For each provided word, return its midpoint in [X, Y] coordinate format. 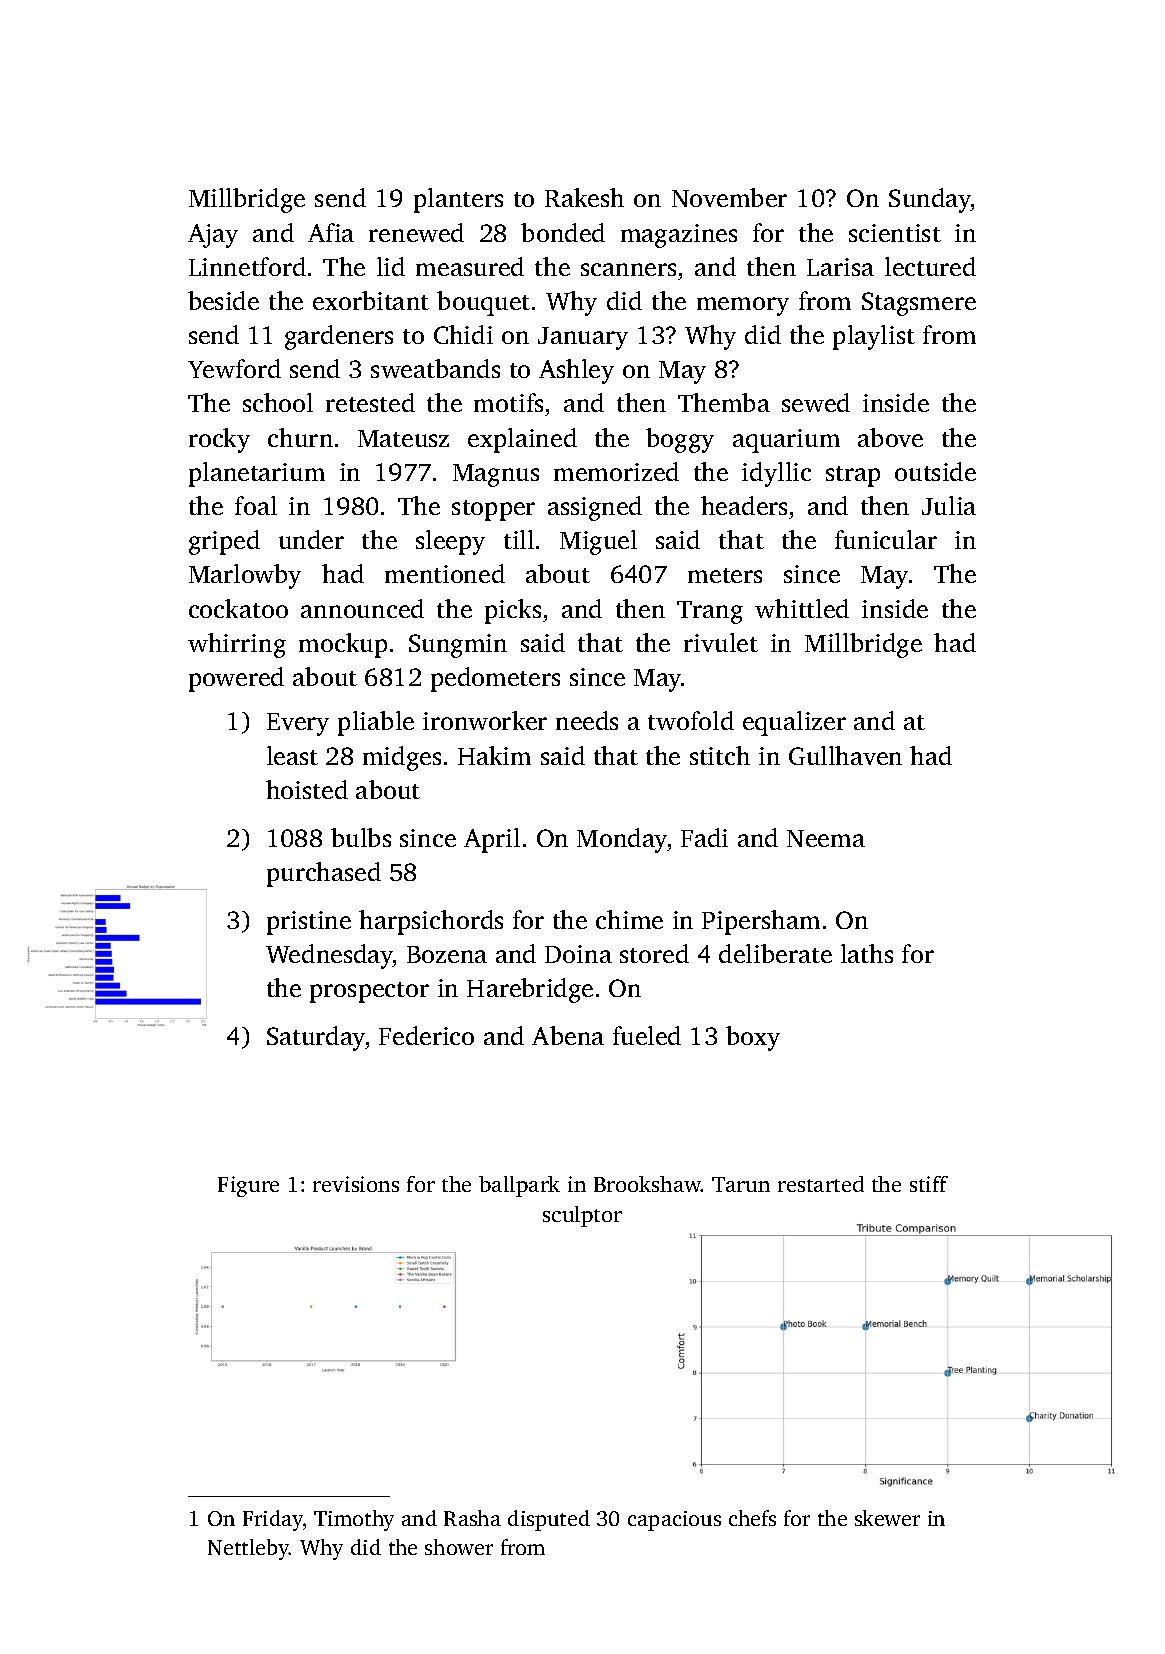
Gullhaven [845, 755]
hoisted [307, 789]
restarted [821, 1184]
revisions [356, 1184]
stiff [929, 1184]
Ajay [213, 236]
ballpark [519, 1186]
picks [513, 611]
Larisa [840, 267]
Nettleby [248, 1549]
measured [470, 266]
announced [362, 608]
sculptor [582, 1216]
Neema [826, 838]
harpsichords [431, 922]
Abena [568, 1035]
